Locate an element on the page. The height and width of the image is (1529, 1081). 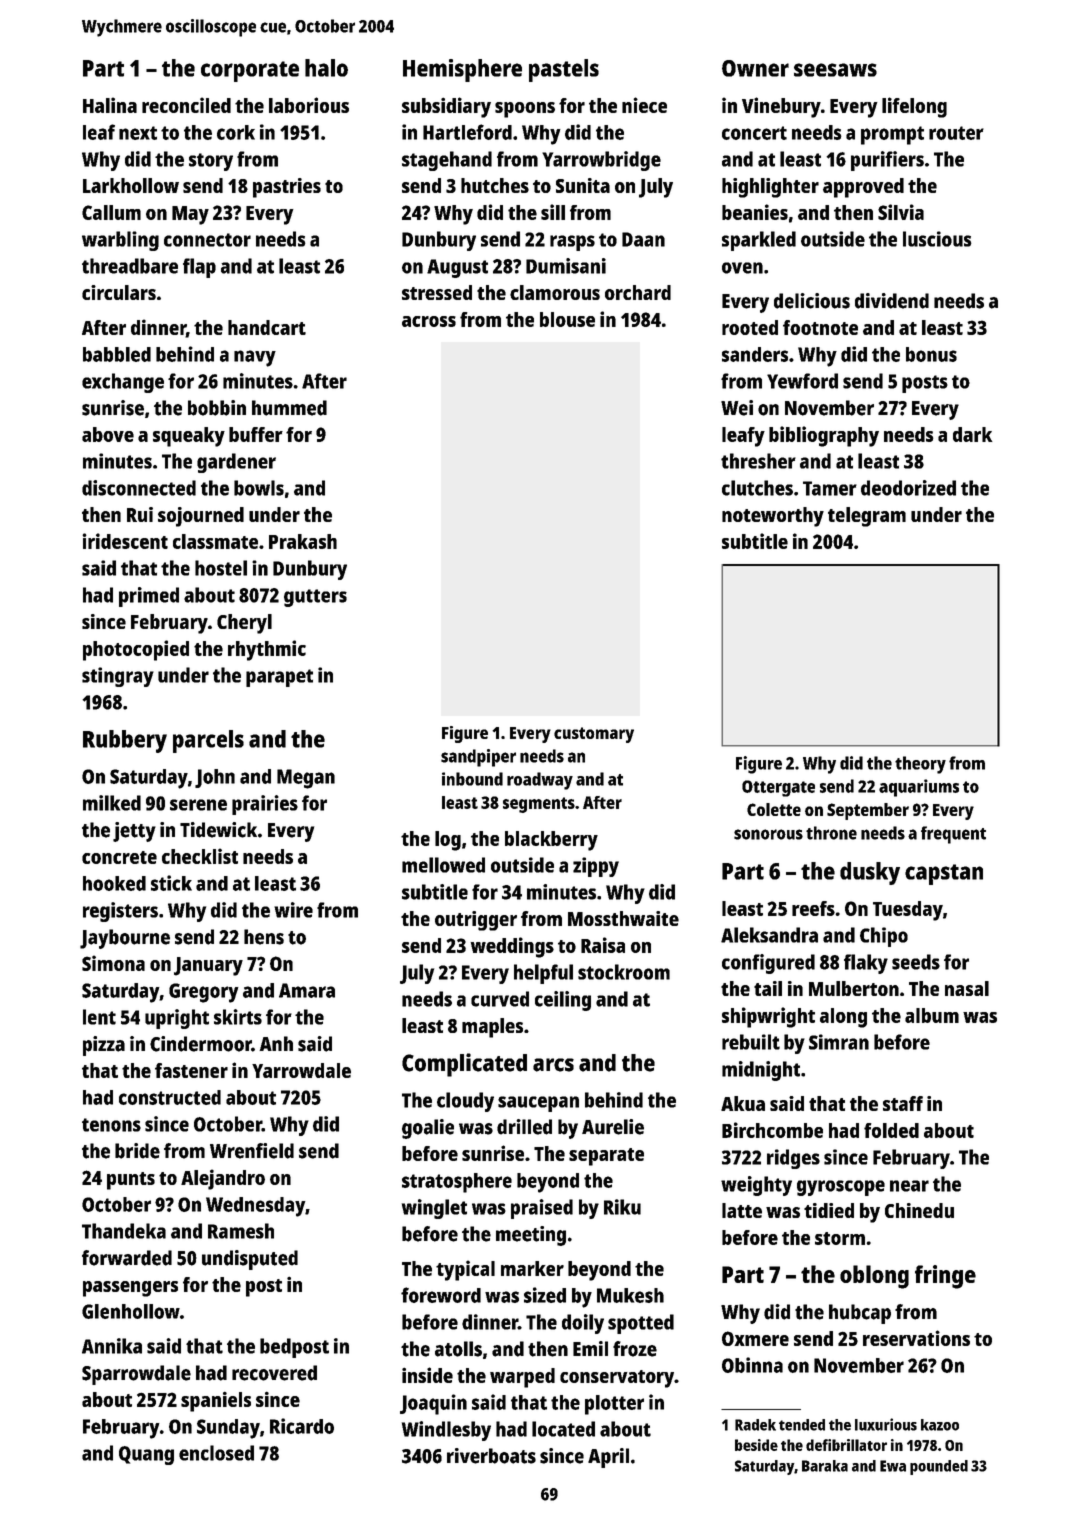
pounded is located at coordinates (939, 1467).
